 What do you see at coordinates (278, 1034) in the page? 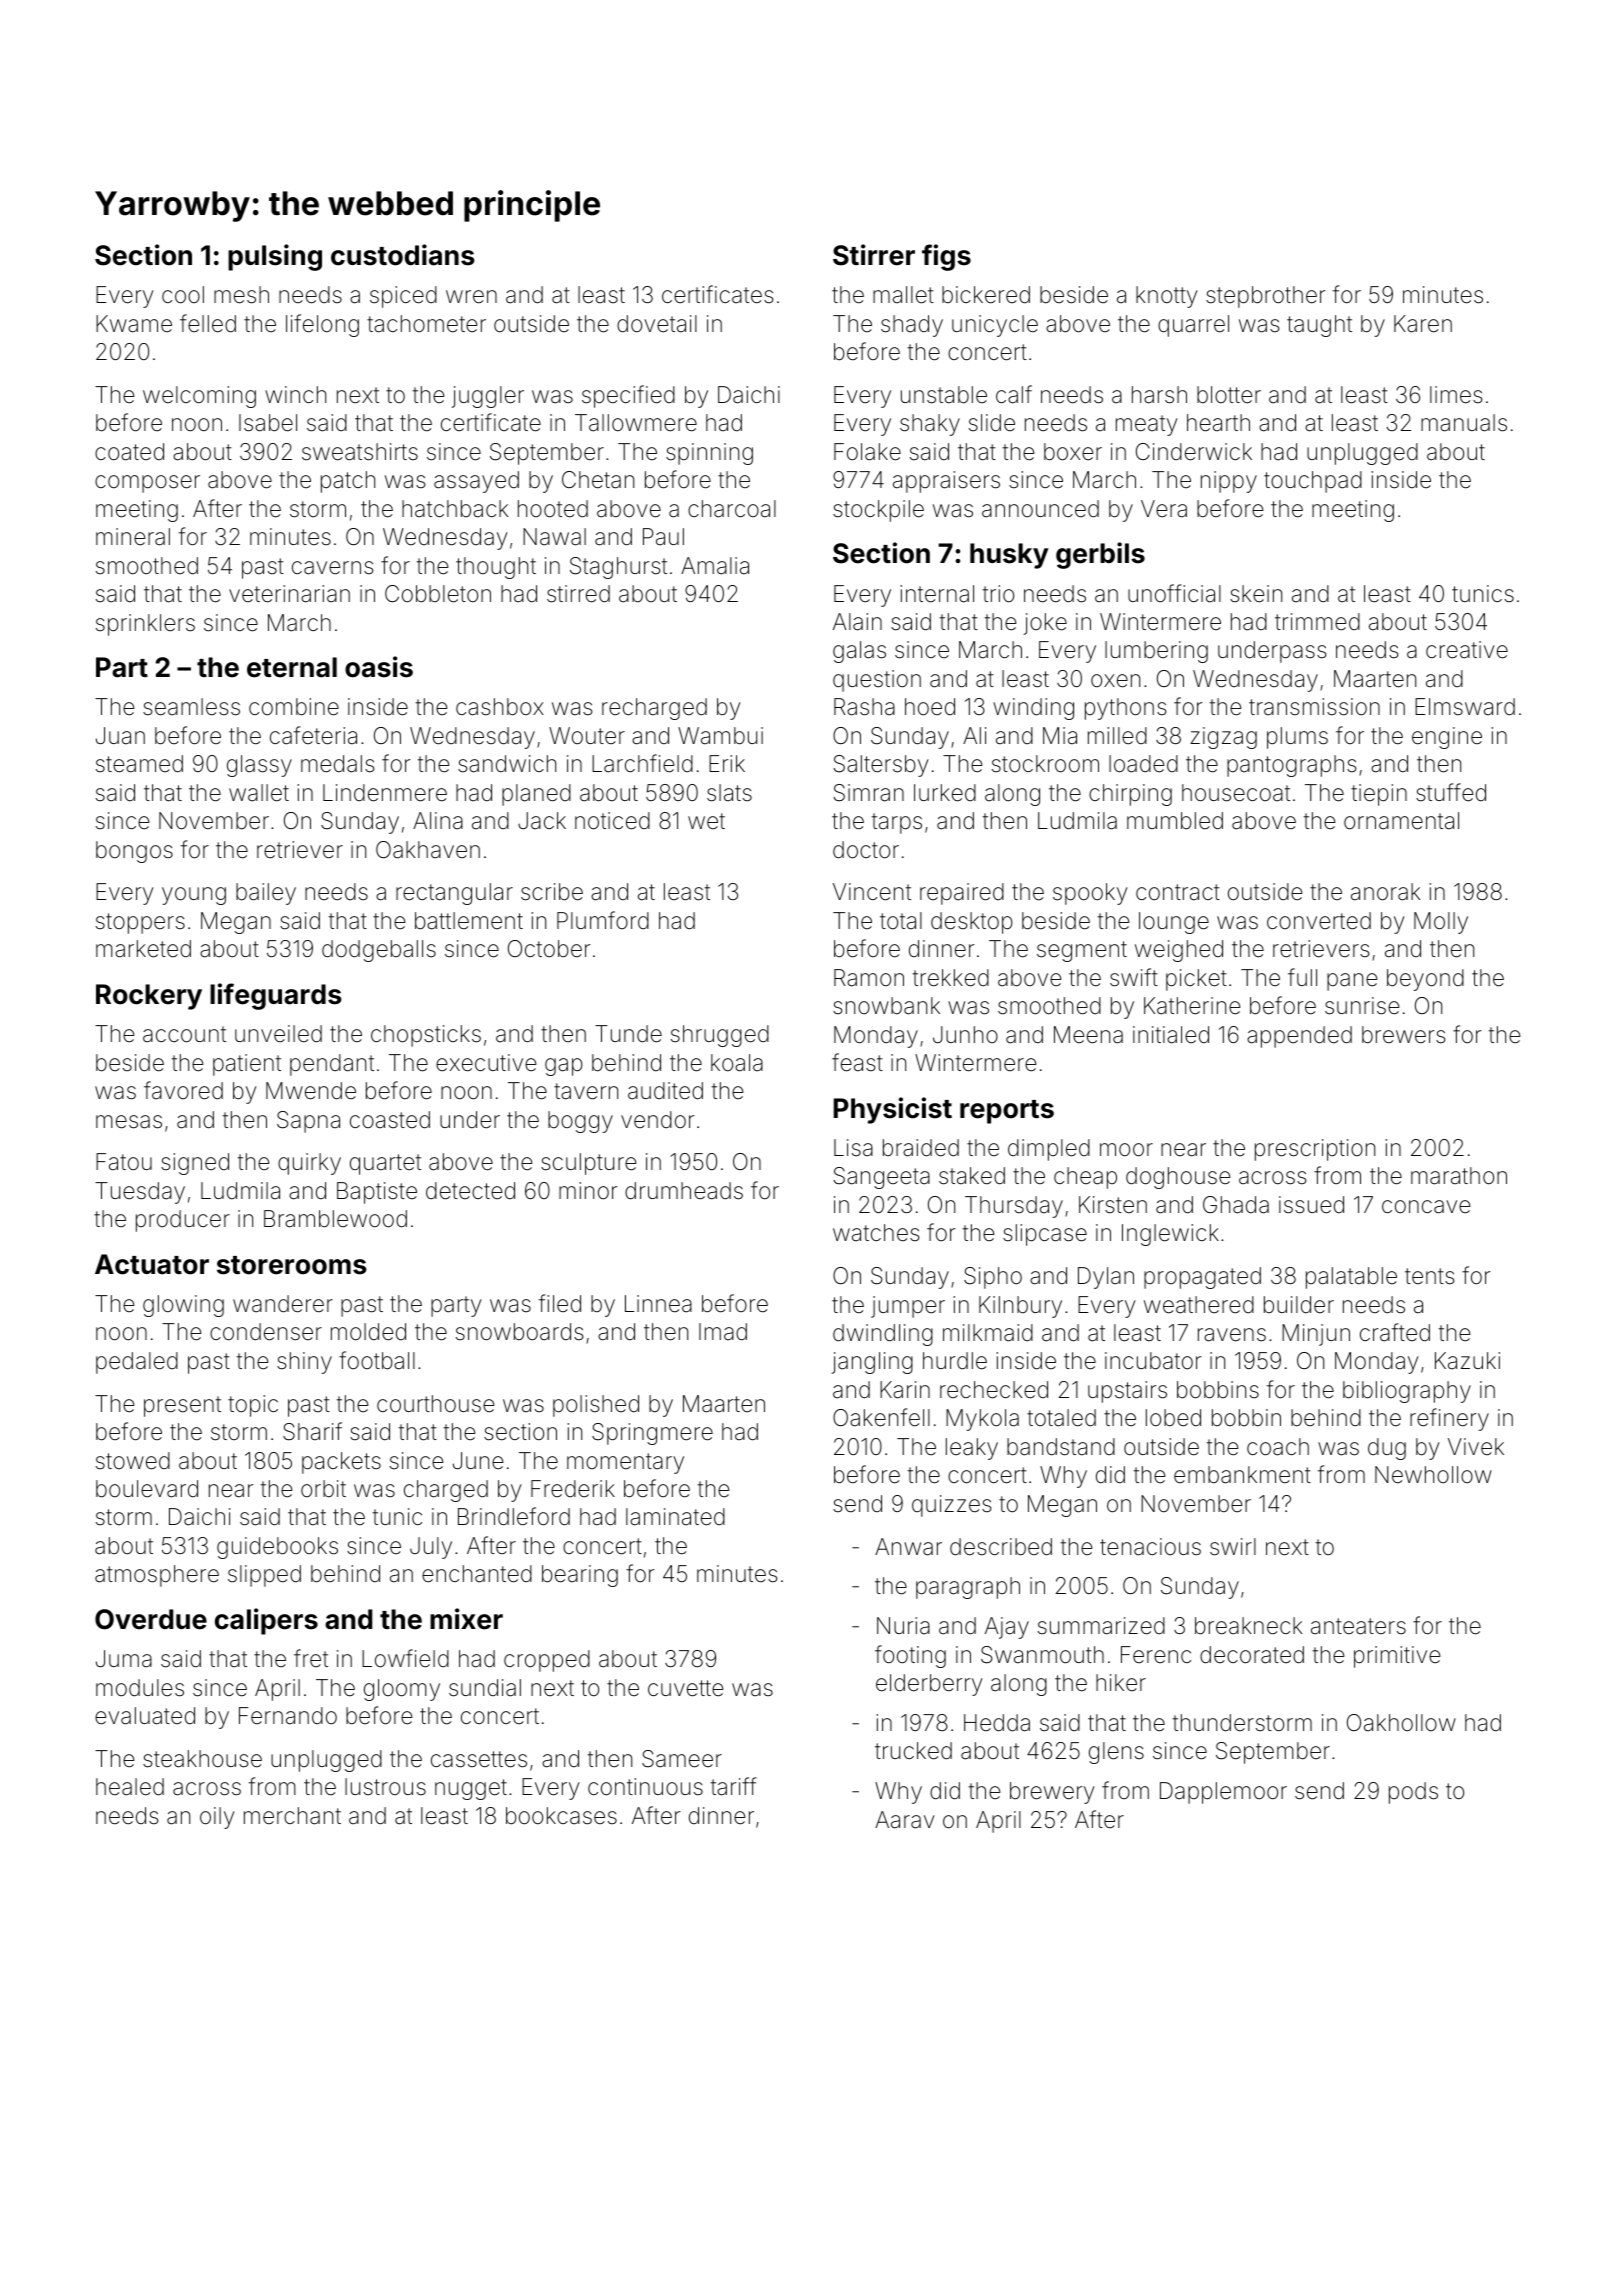
I see `unveiled` at bounding box center [278, 1034].
